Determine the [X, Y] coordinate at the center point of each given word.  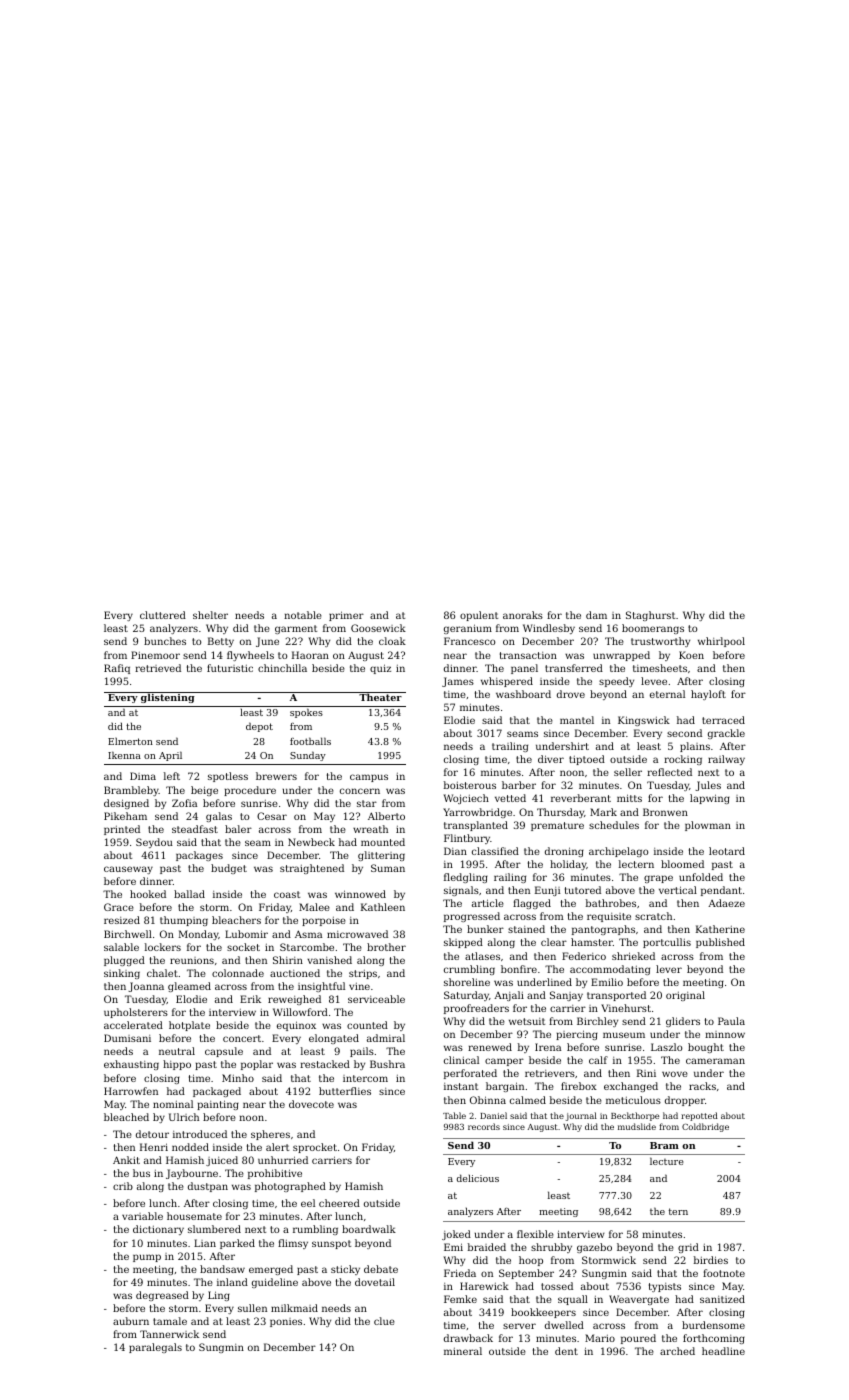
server [519, 1326]
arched [677, 1351]
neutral [177, 1051]
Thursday [560, 813]
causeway [128, 870]
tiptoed [587, 760]
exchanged [631, 1087]
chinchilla [282, 668]
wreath [370, 829]
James [458, 682]
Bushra [387, 1064]
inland [232, 1282]
